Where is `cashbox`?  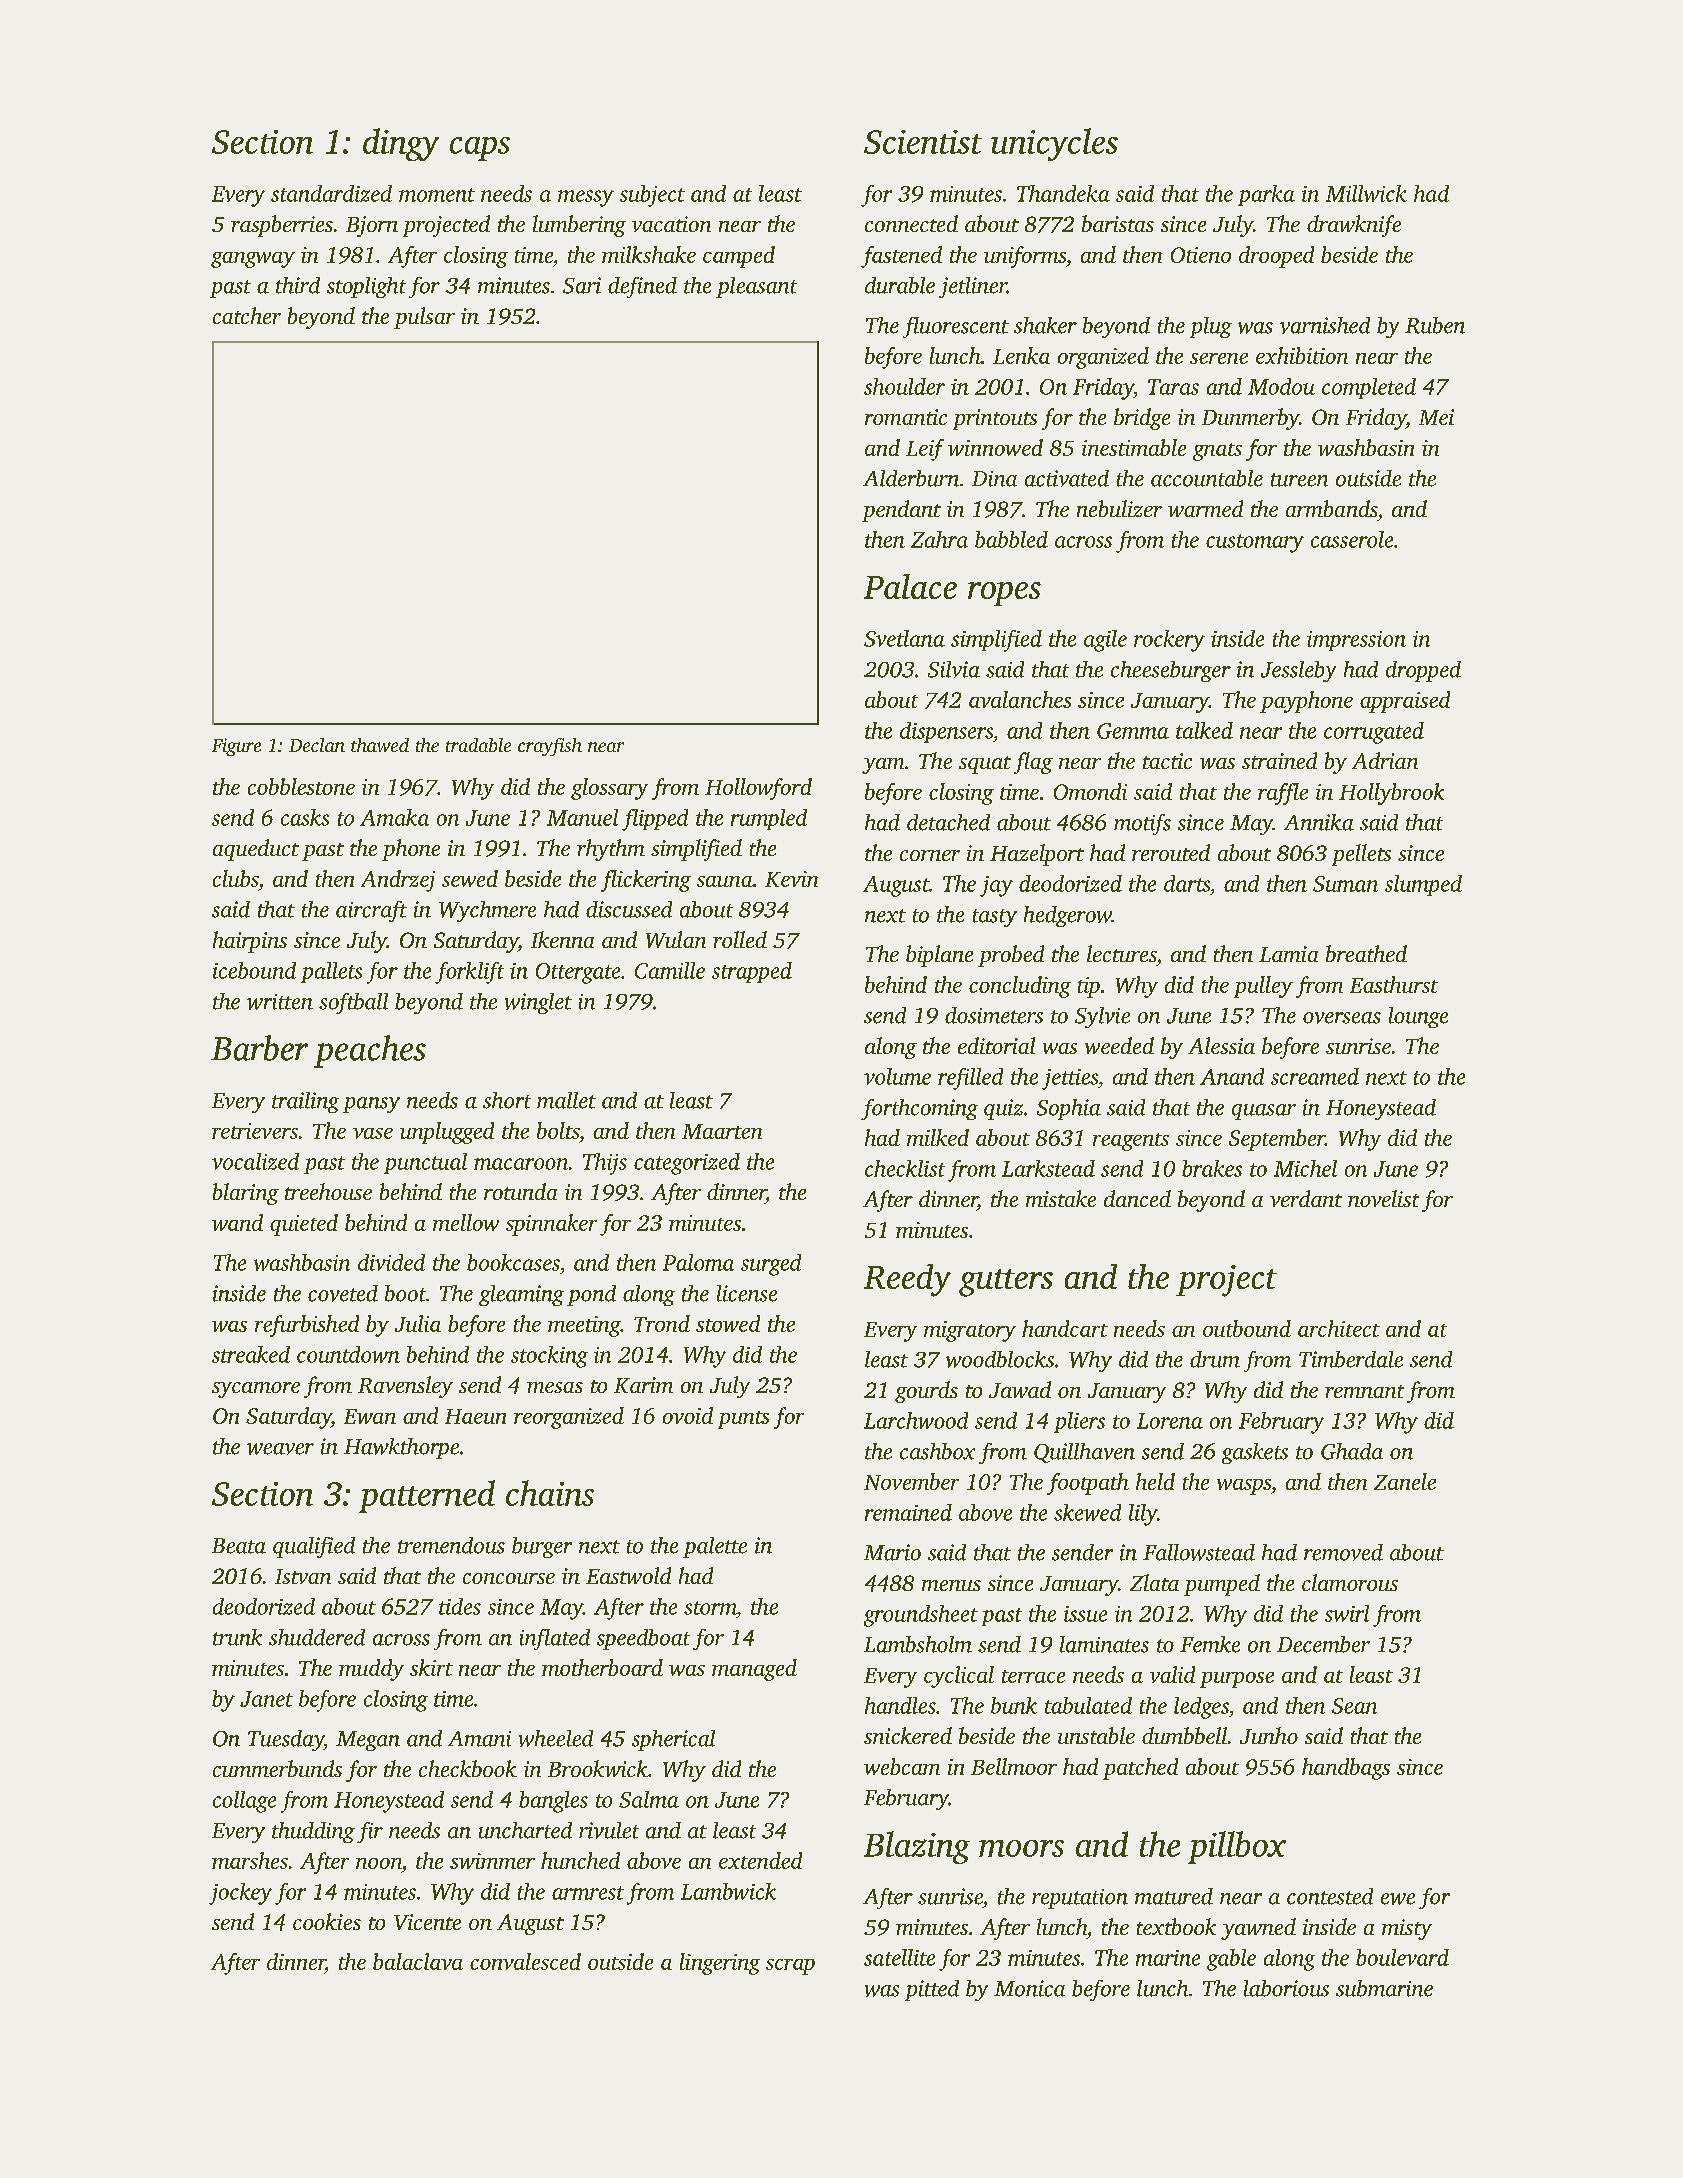
cashbox is located at coordinates (937, 1451).
